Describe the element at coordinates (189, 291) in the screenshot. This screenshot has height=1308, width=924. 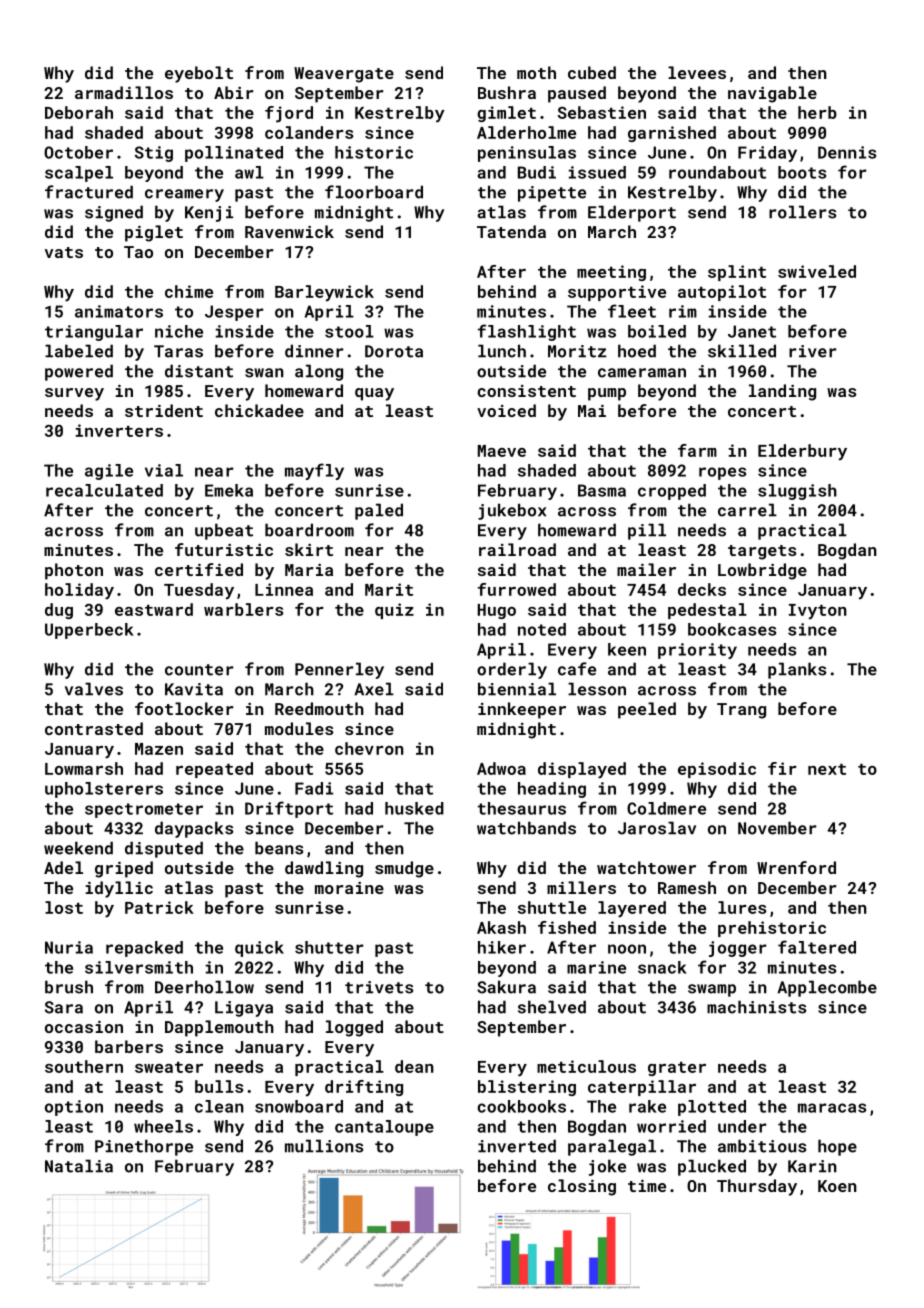
I see `chime` at that location.
